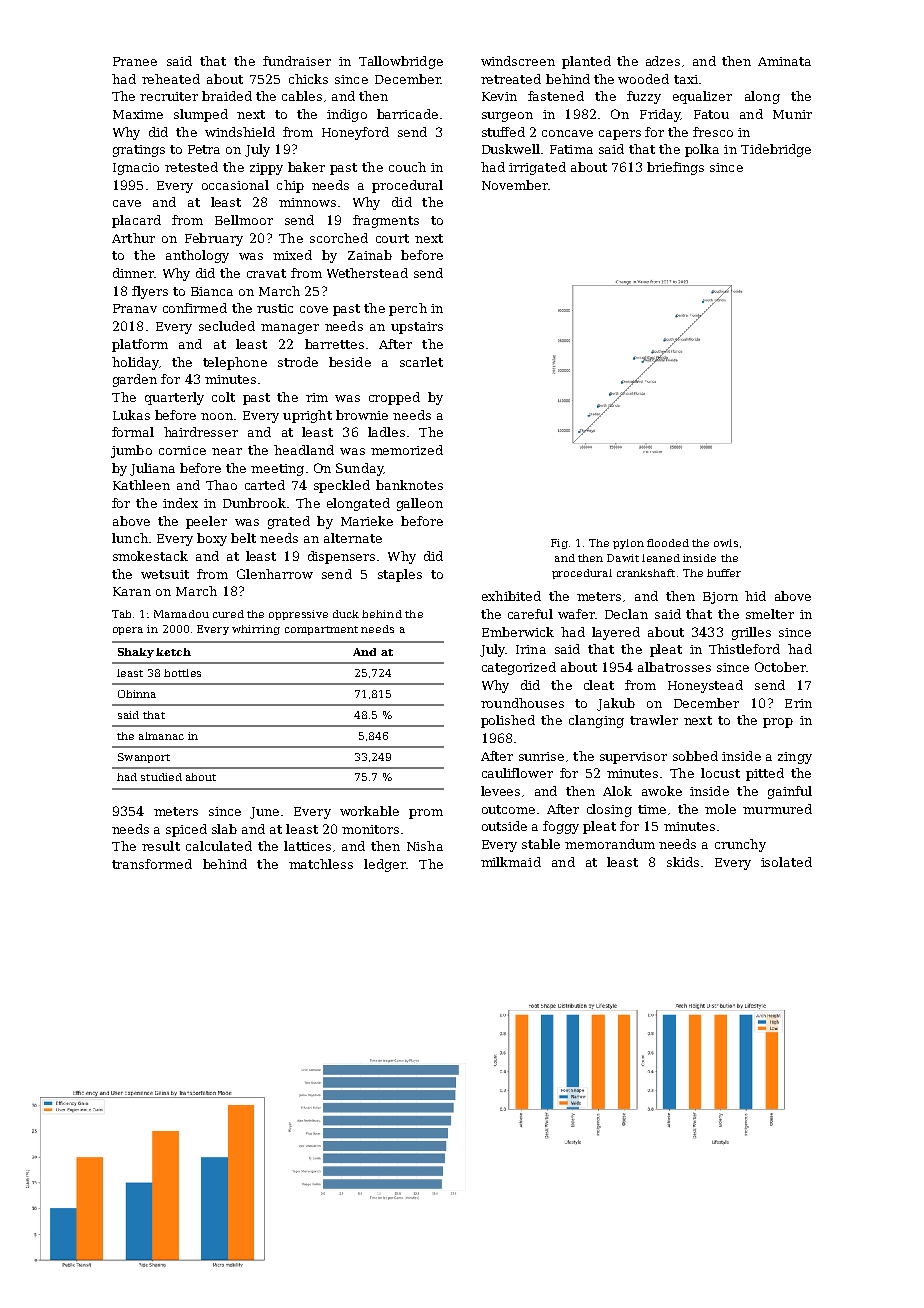 The image size is (924, 1308). I want to click on couch, so click(407, 167).
